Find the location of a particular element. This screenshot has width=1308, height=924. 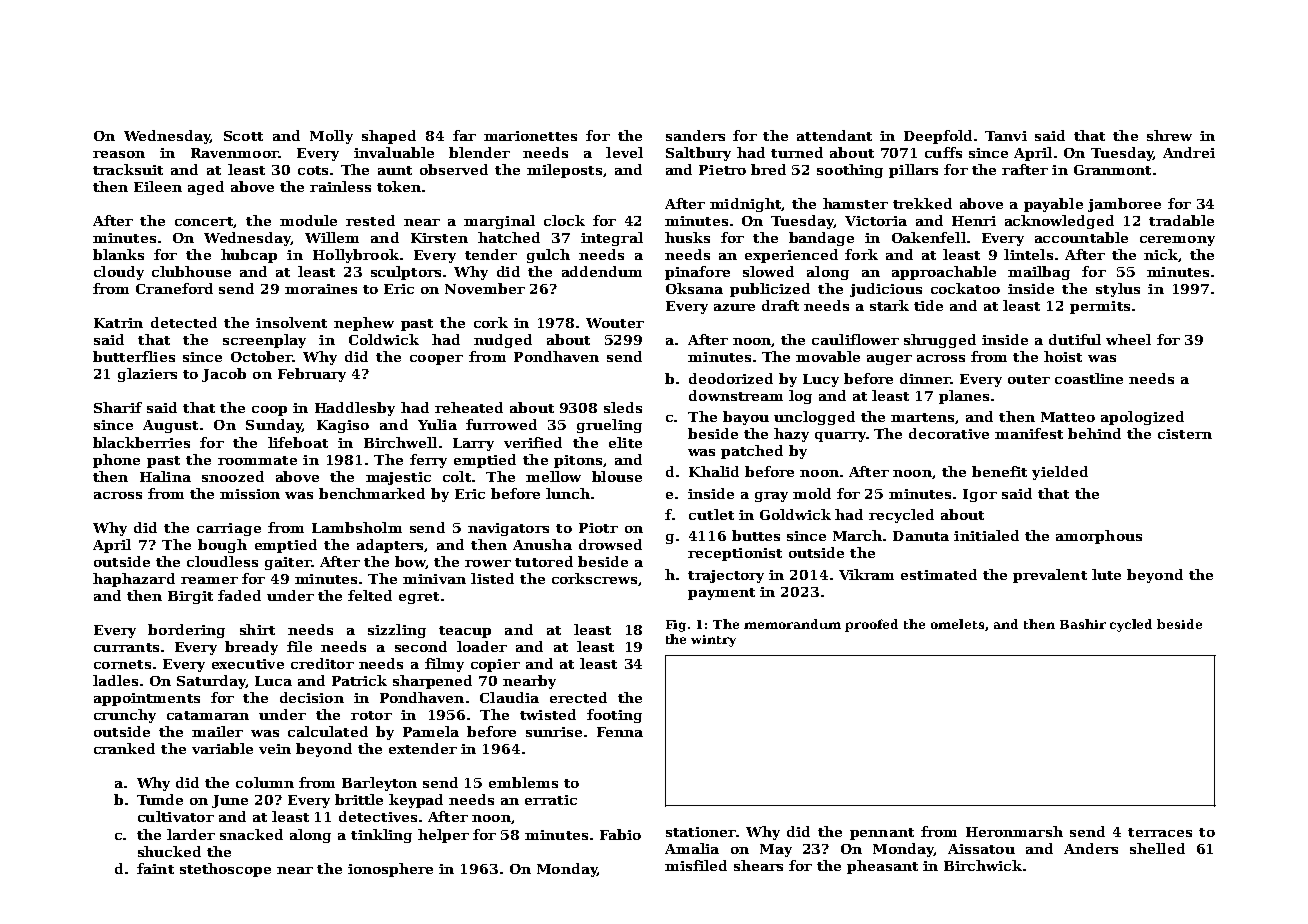

furrowed is located at coordinates (501, 424).
